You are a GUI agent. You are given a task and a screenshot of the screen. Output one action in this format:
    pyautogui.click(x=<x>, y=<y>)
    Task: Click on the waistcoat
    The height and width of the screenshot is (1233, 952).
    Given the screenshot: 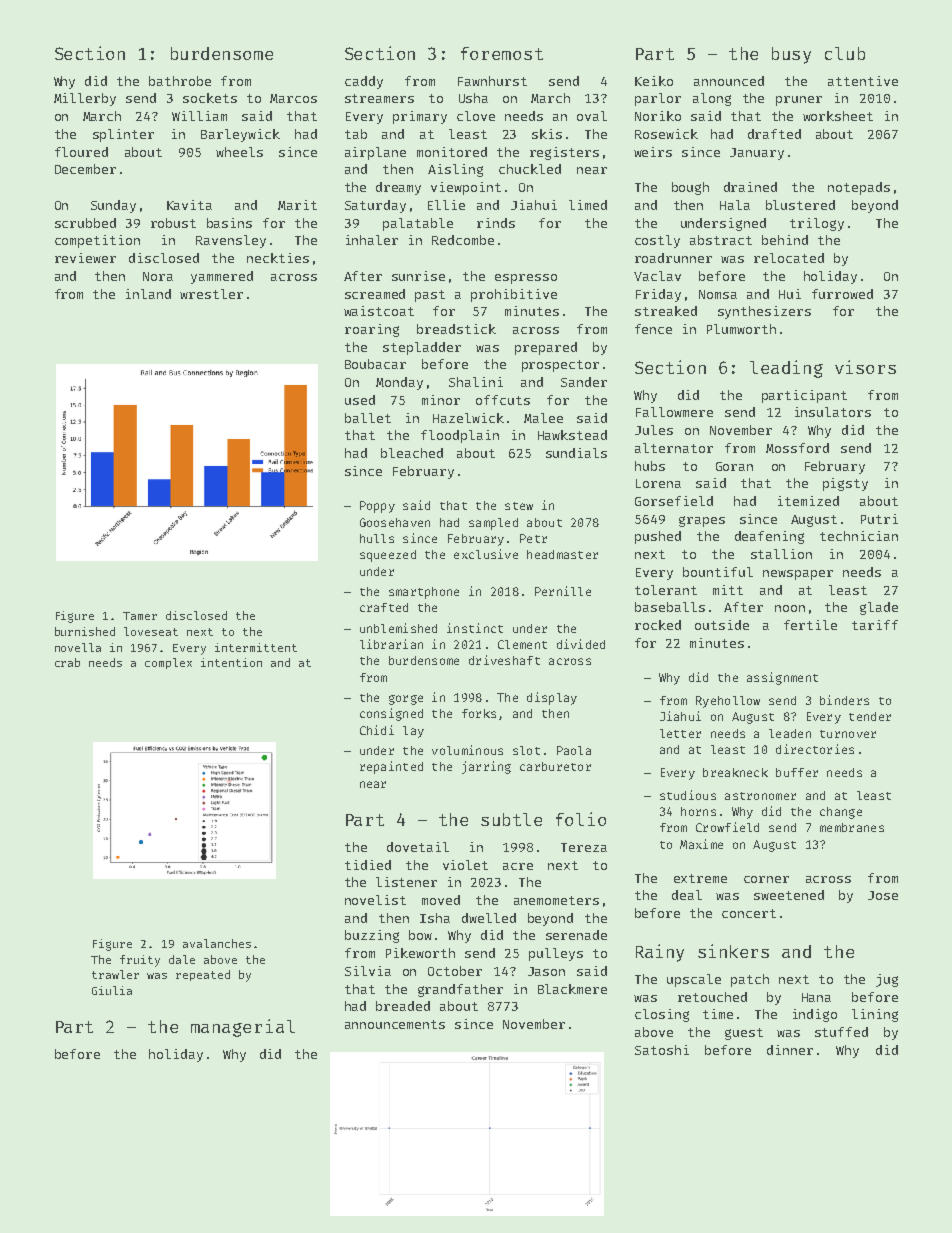 What is the action you would take?
    pyautogui.click(x=379, y=311)
